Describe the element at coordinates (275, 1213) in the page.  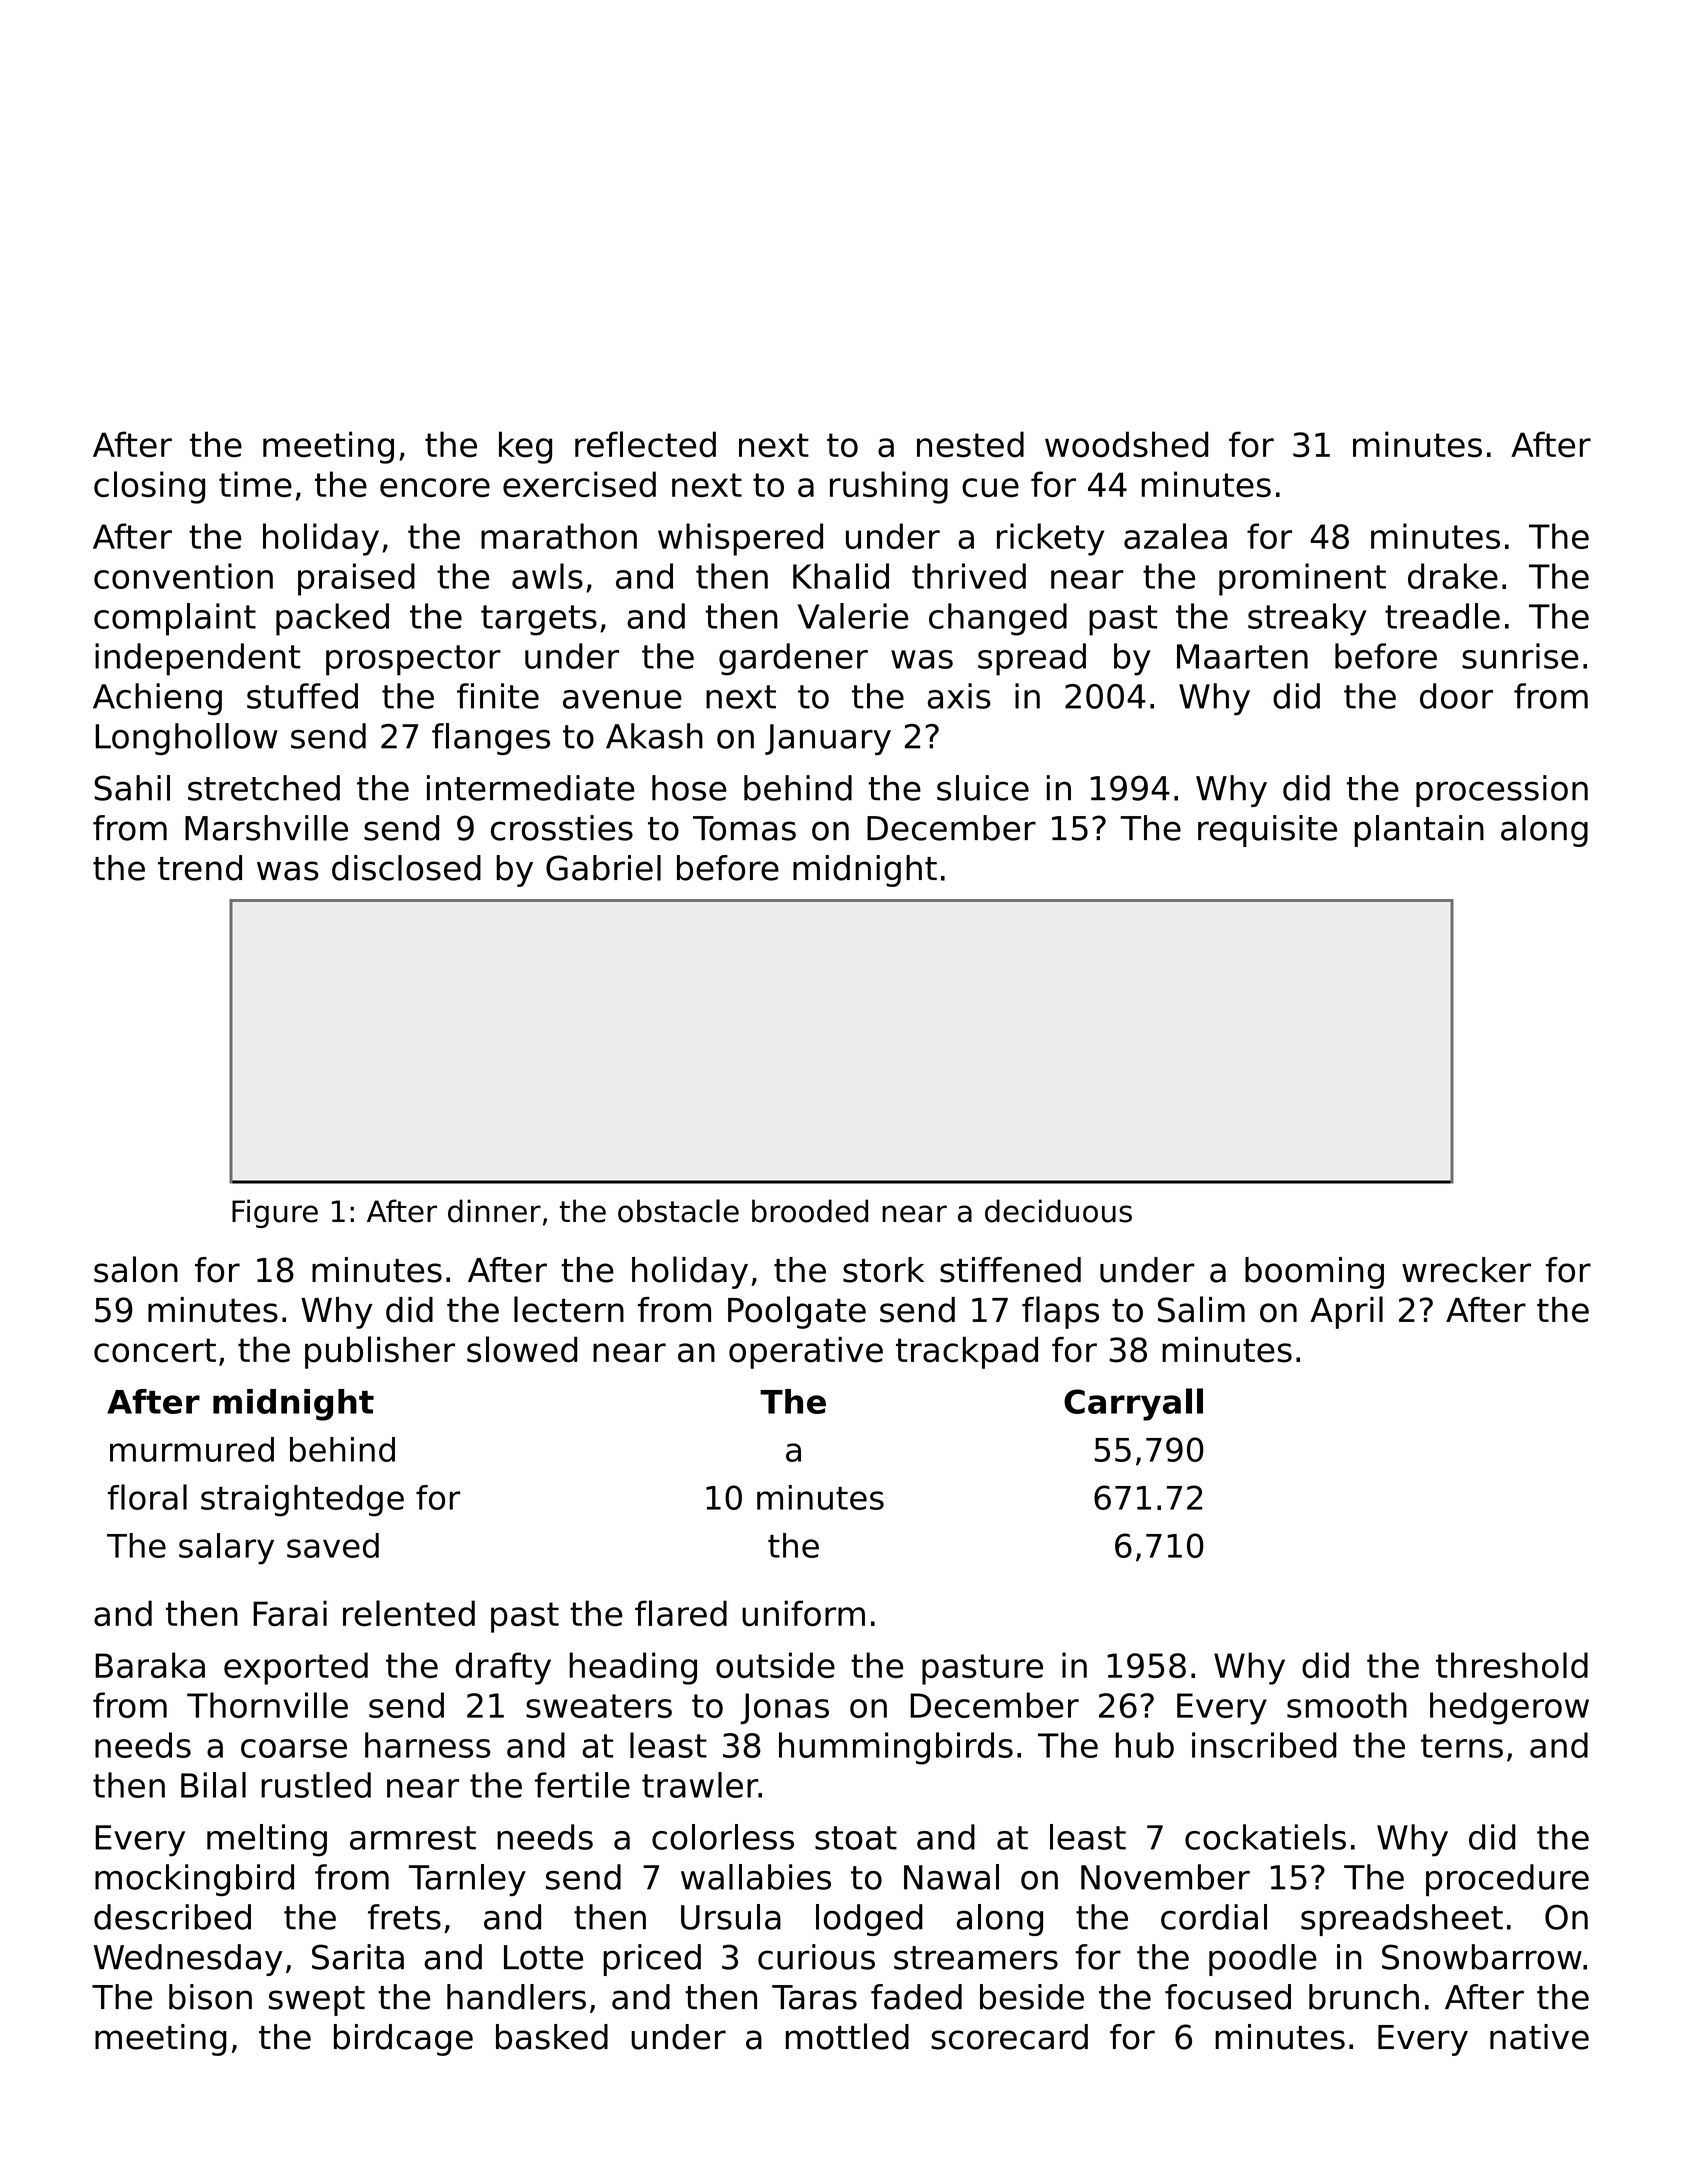
I see `Figure` at that location.
